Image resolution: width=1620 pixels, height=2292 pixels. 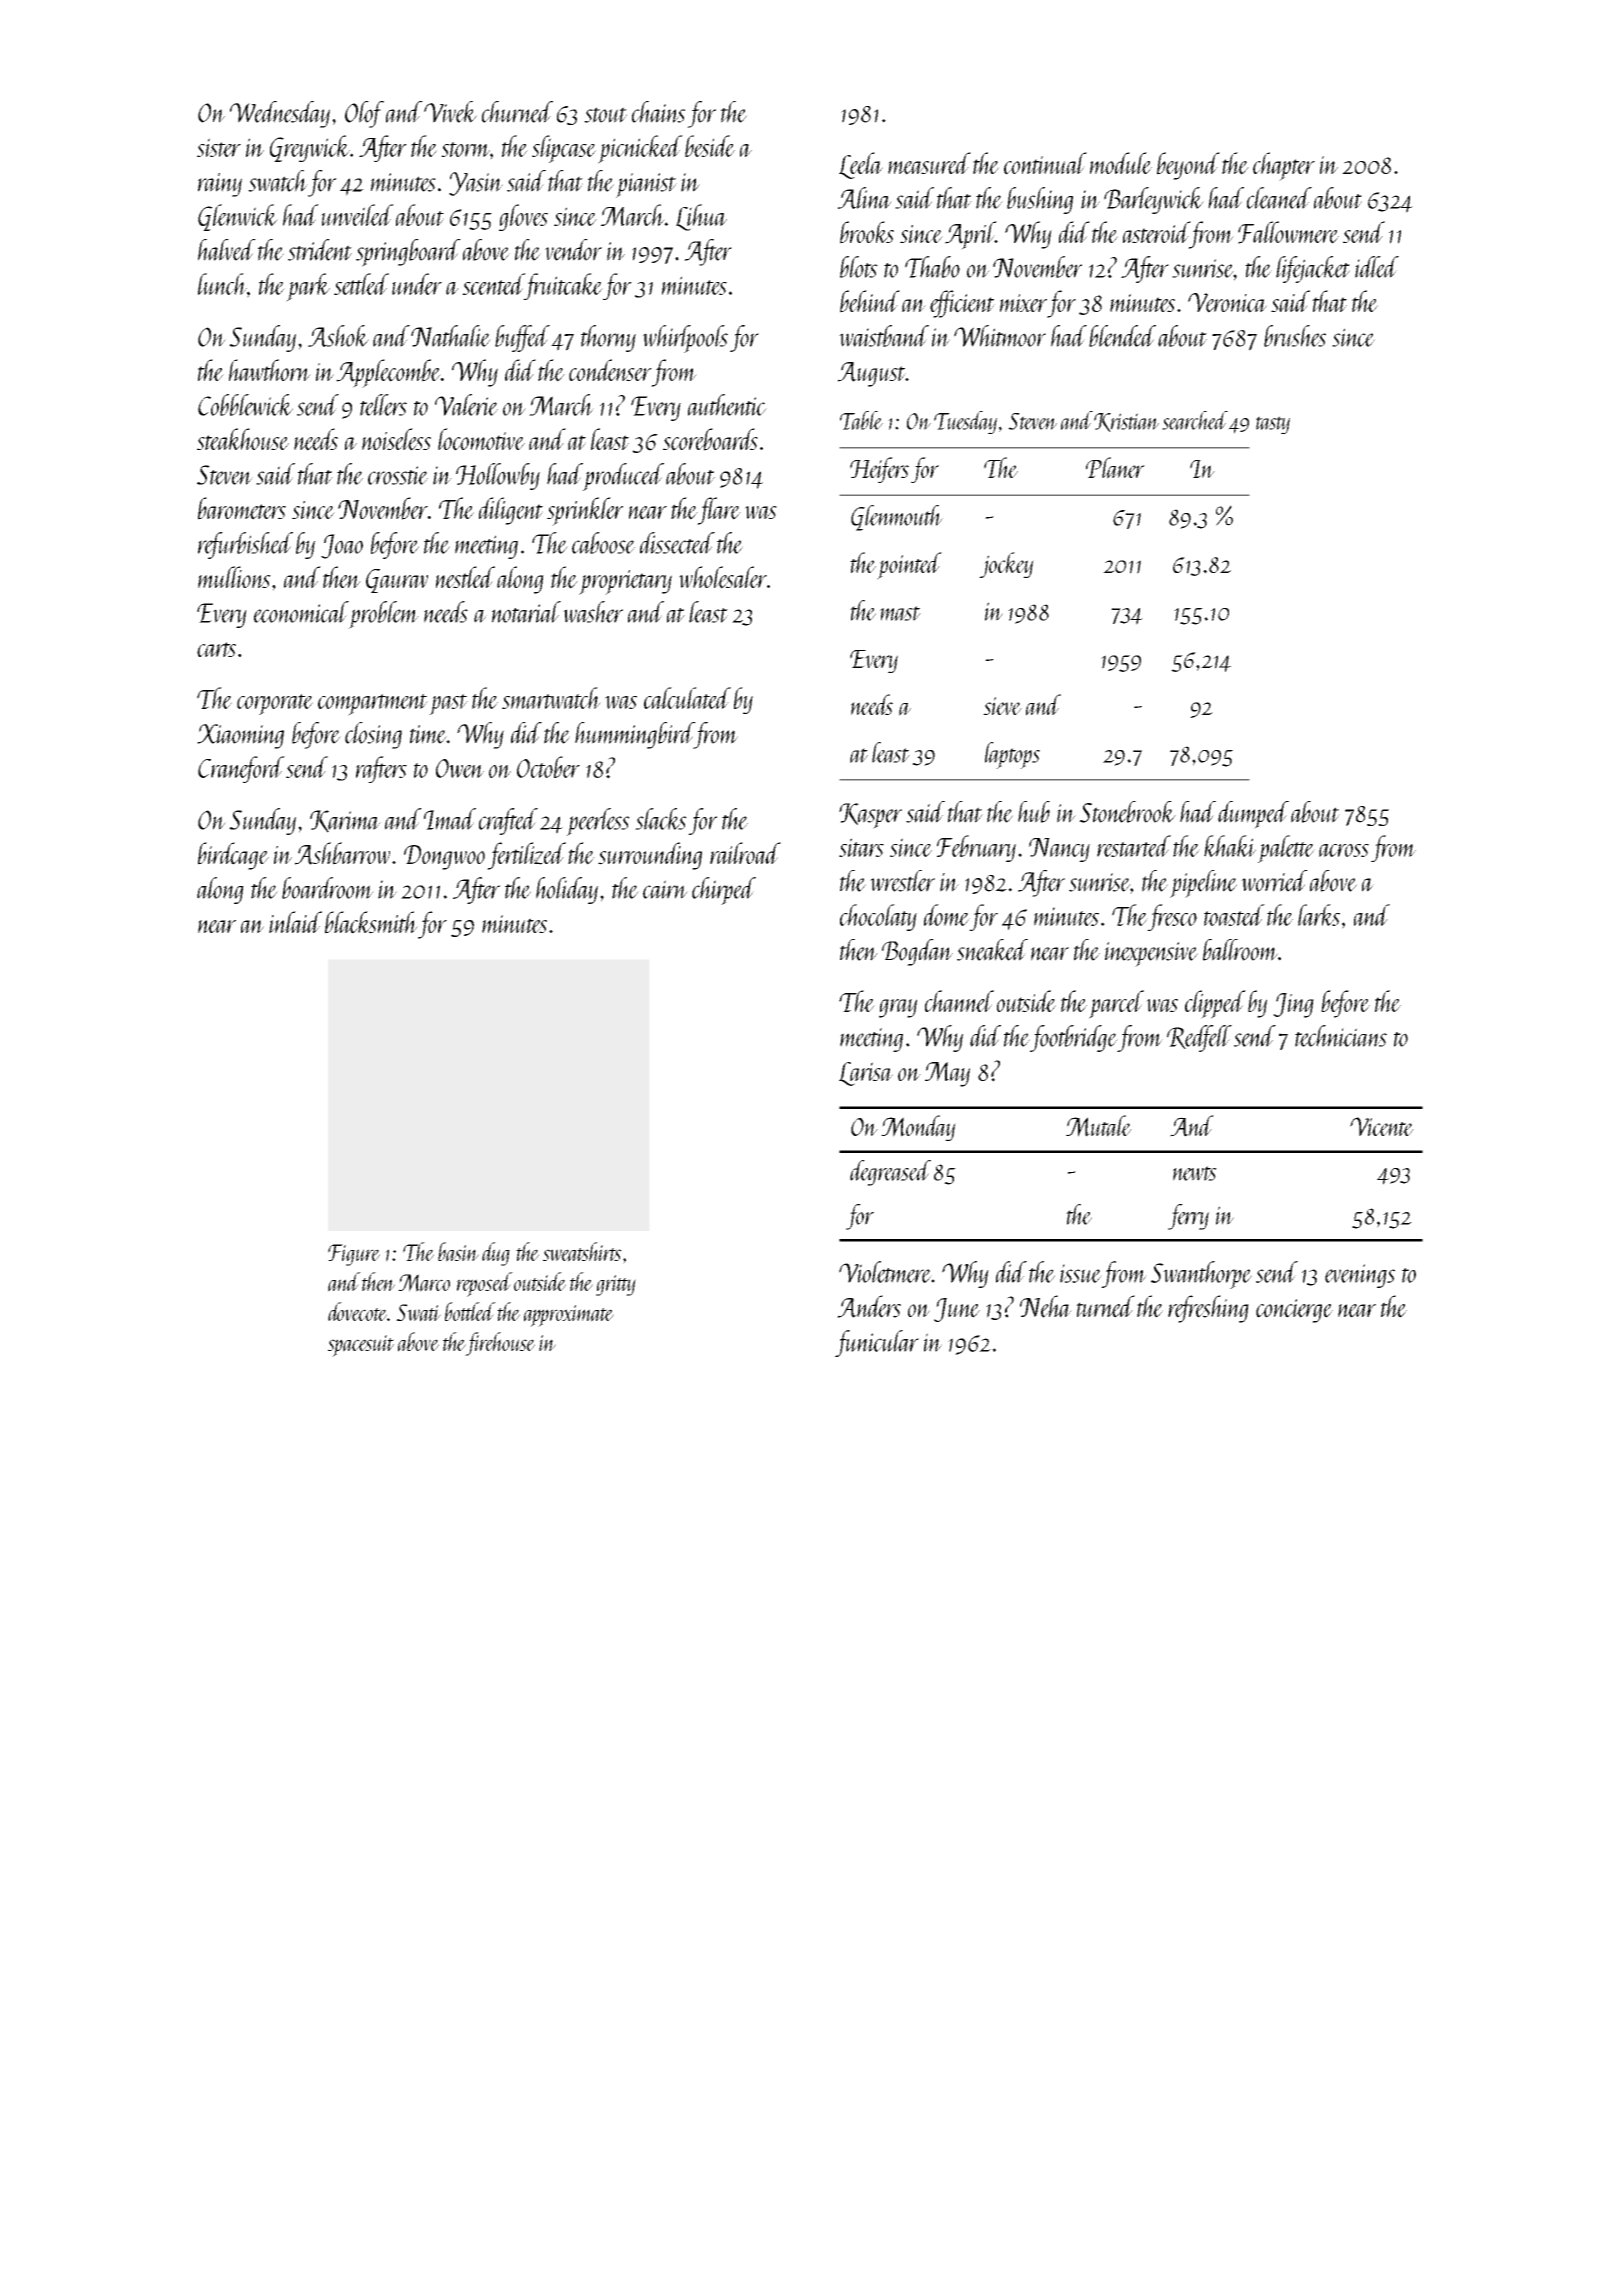 I want to click on Vivek, so click(x=450, y=112).
